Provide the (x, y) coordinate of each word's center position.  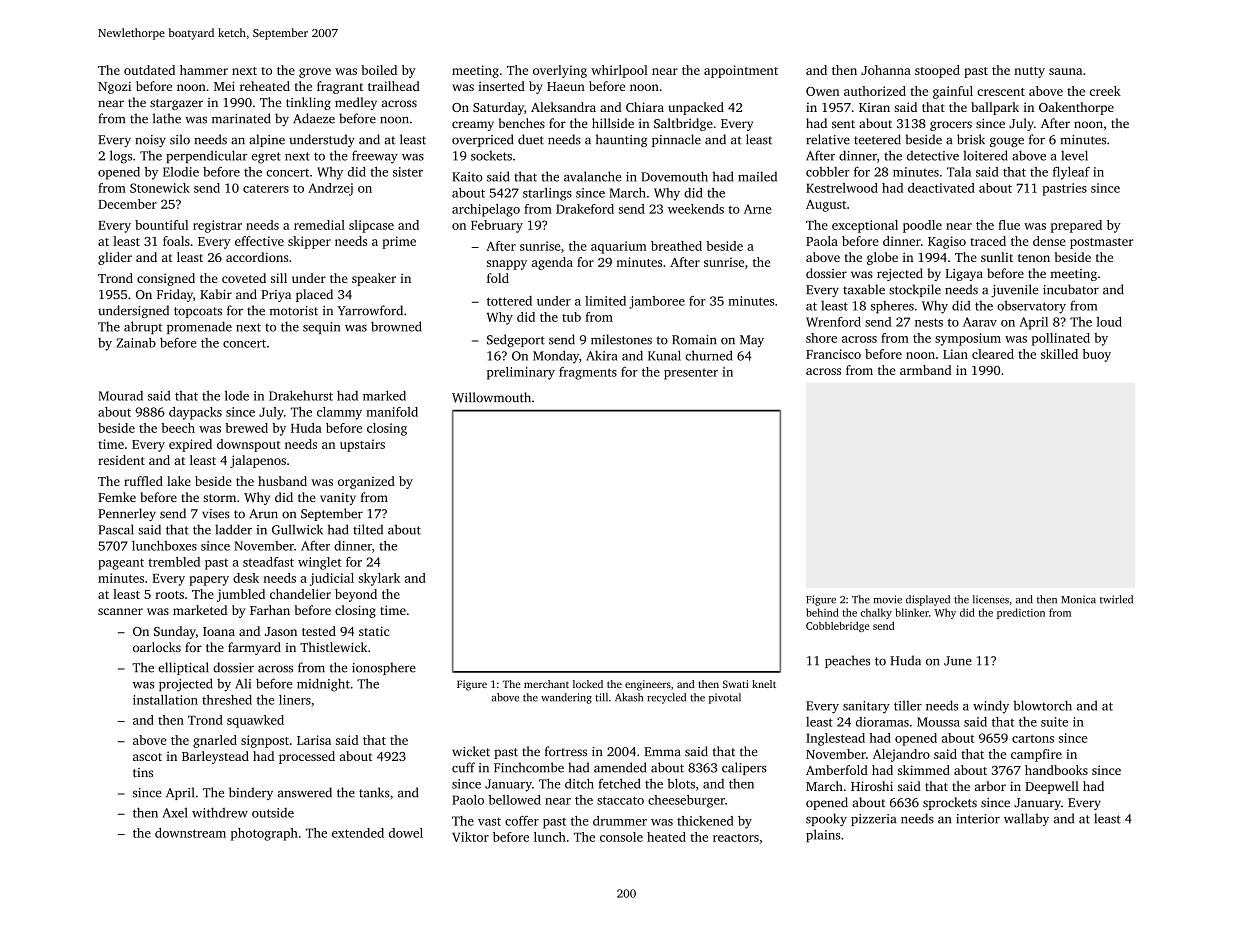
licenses (991, 599)
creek (1105, 91)
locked (588, 684)
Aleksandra (563, 107)
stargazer (176, 104)
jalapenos (258, 461)
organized (366, 482)
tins (143, 772)
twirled (1116, 599)
